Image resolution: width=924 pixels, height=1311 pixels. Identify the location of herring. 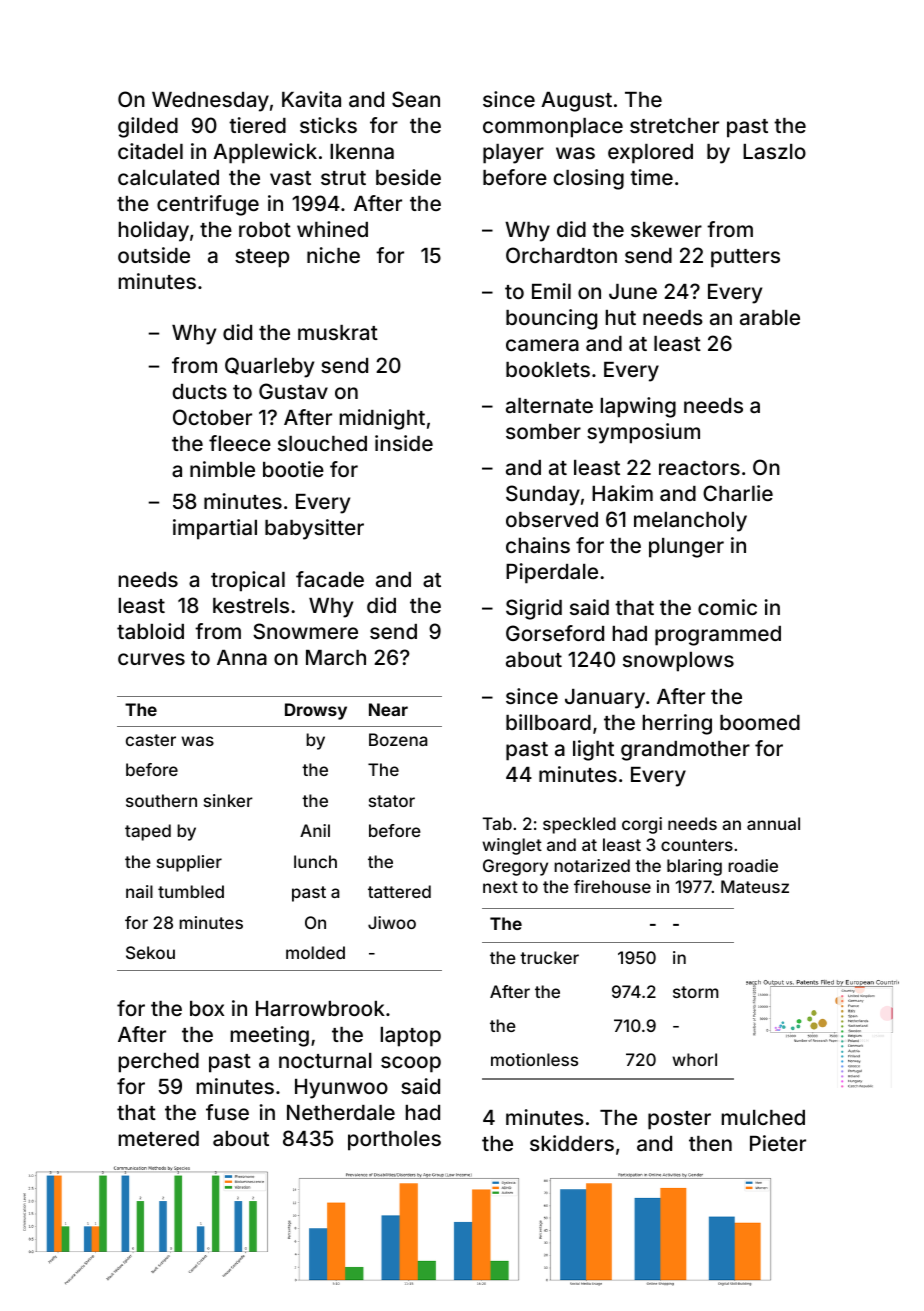
(677, 724).
